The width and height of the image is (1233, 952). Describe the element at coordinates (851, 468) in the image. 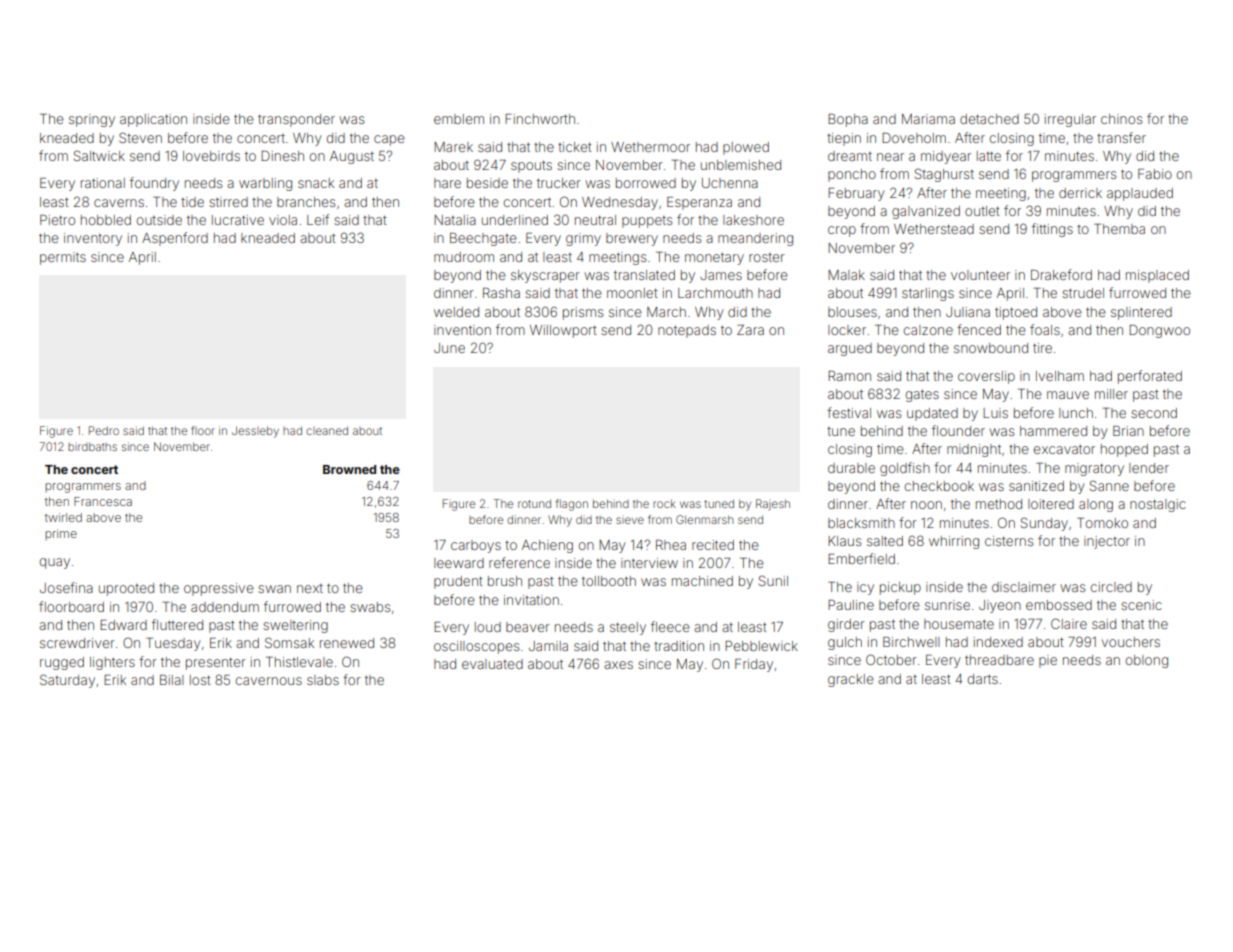

I see `durable` at that location.
